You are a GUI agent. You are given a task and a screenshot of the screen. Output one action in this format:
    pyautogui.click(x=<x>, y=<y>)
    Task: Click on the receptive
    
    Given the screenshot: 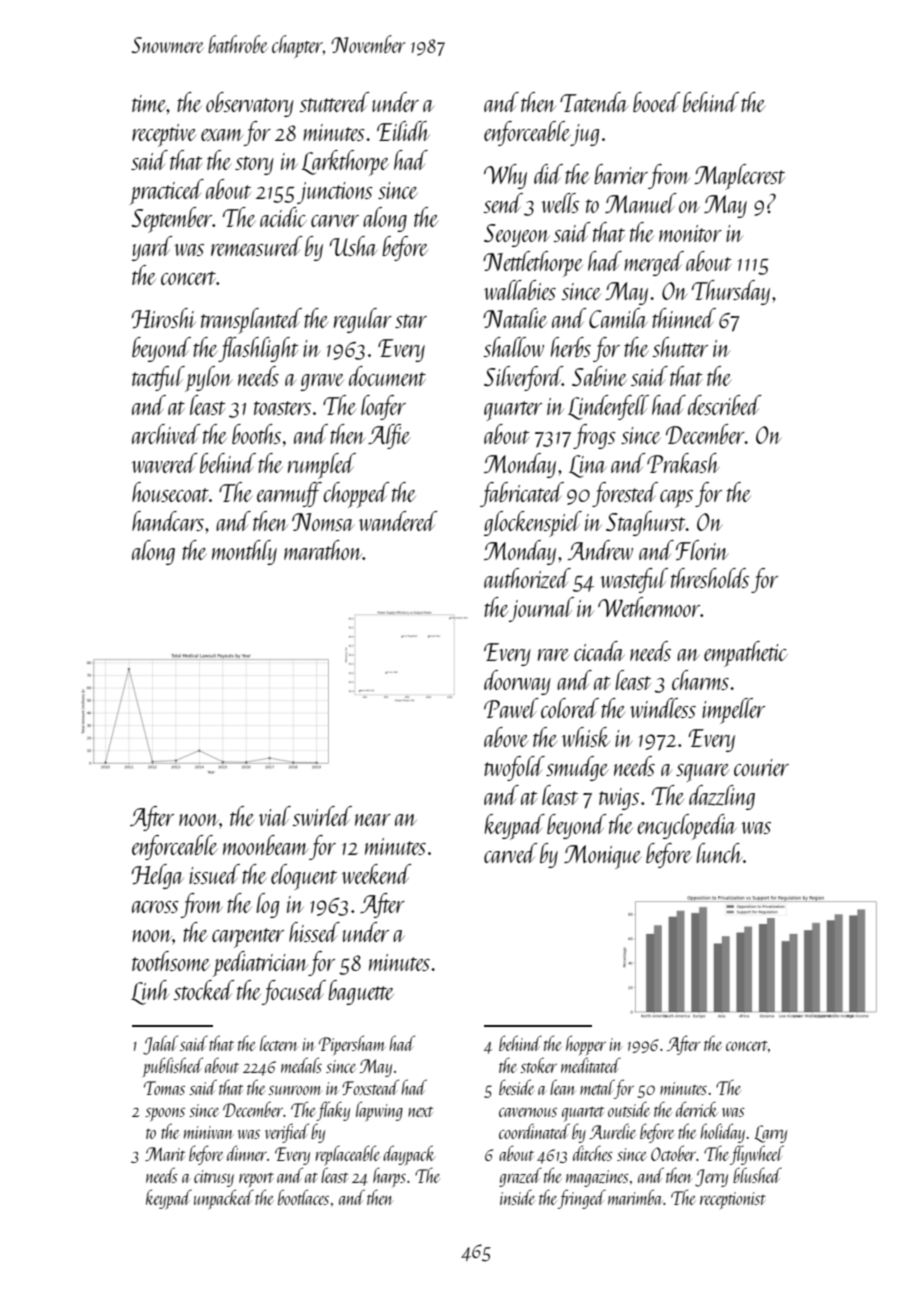 What is the action you would take?
    pyautogui.click(x=164, y=135)
